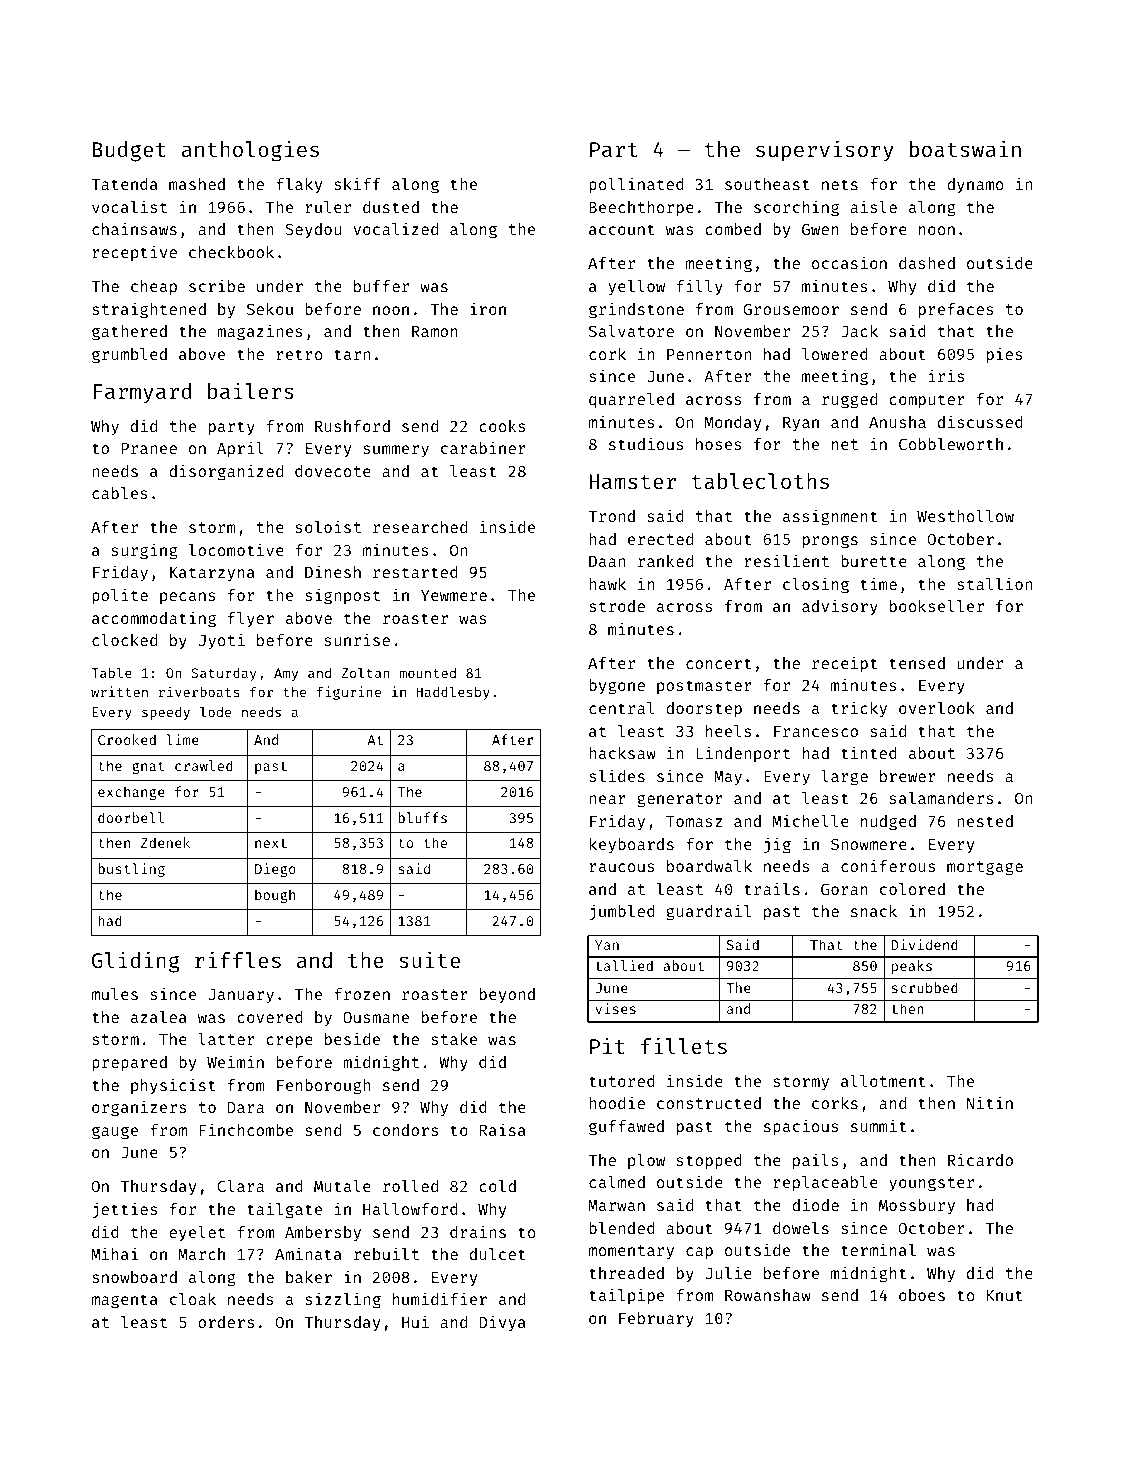 This page has width=1129, height=1461. I want to click on scrubbed, so click(925, 987).
